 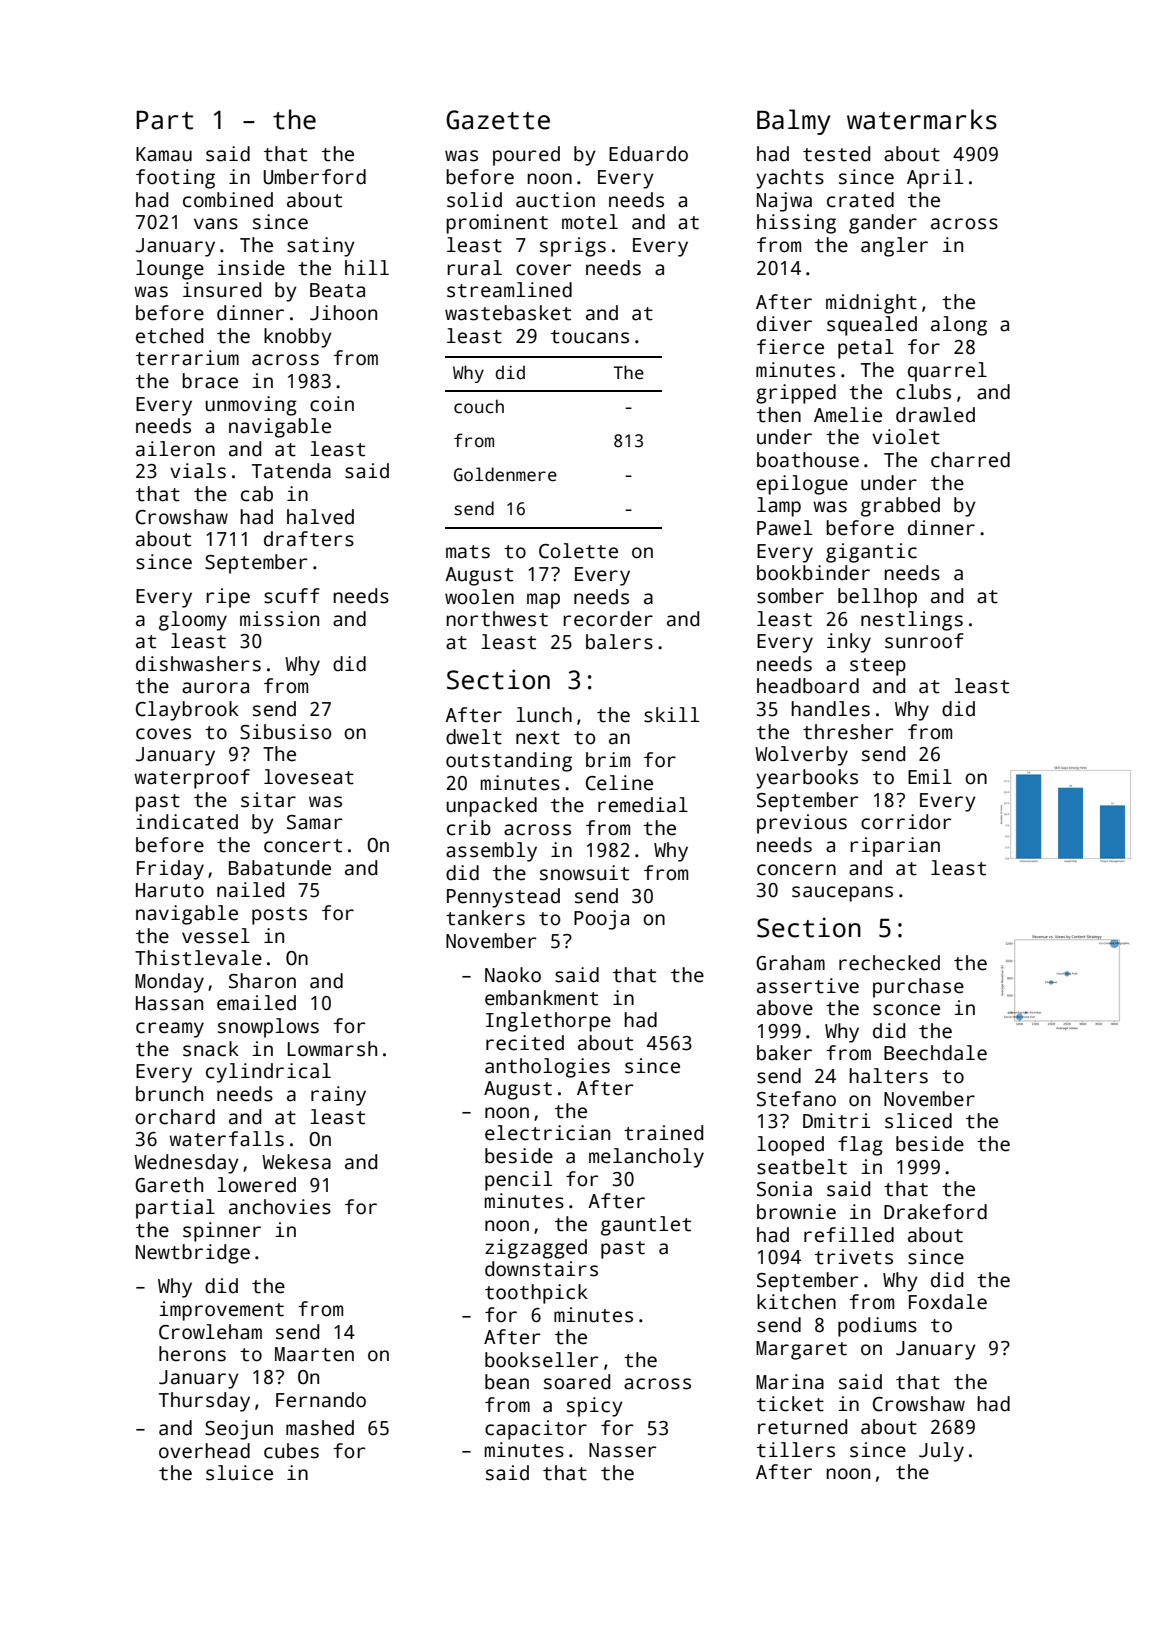 What do you see at coordinates (216, 936) in the document?
I see `vessel` at bounding box center [216, 936].
